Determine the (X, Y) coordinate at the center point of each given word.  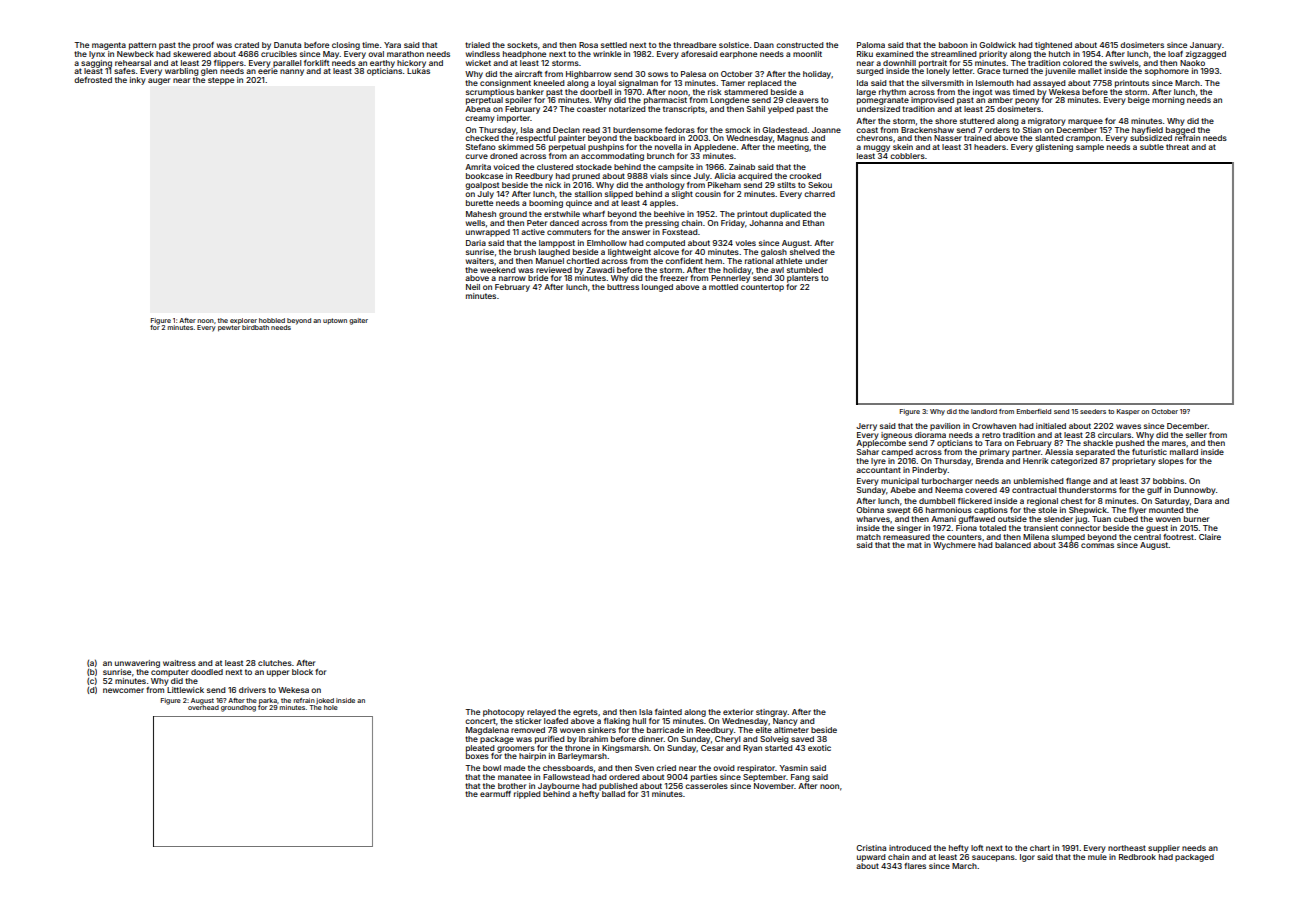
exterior (738, 712)
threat (1177, 147)
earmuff (495, 794)
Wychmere (954, 546)
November (774, 786)
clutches (275, 663)
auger (159, 81)
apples (663, 204)
